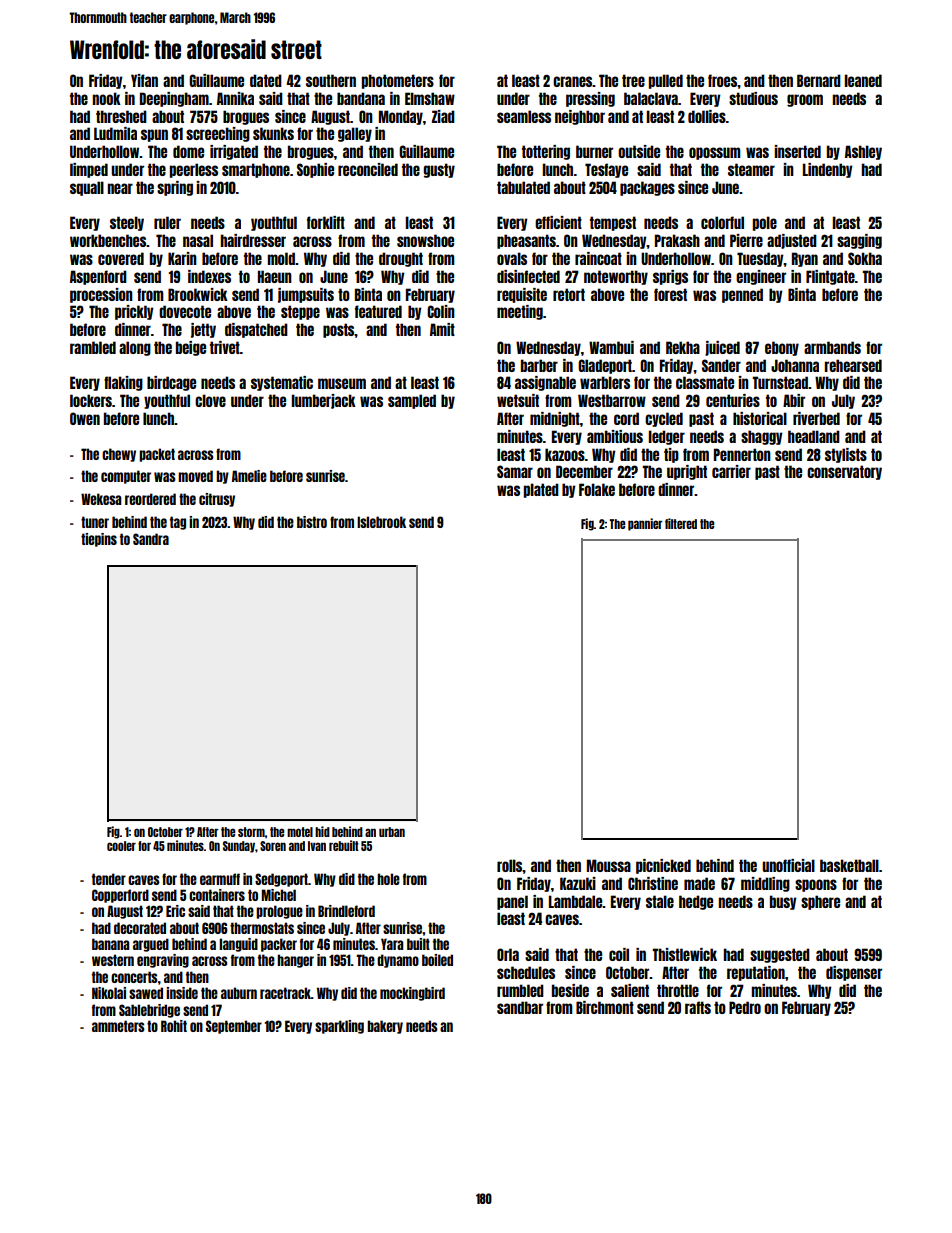 This screenshot has height=1233, width=952. Describe the element at coordinates (645, 524) in the screenshot. I see `pannier` at that location.
